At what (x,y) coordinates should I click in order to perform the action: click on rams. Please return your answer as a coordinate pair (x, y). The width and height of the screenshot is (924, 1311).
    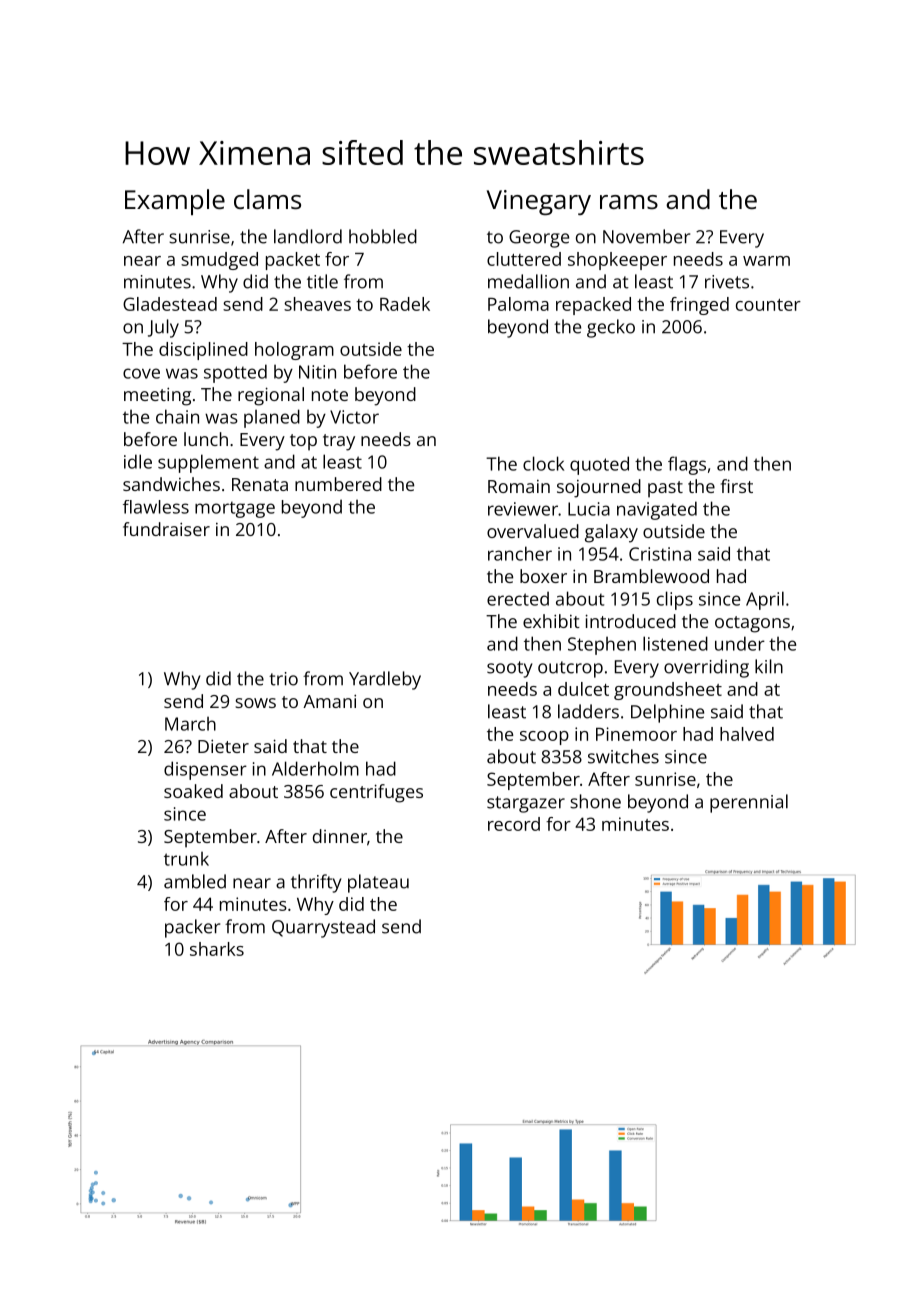
    Looking at the image, I should click on (629, 202).
